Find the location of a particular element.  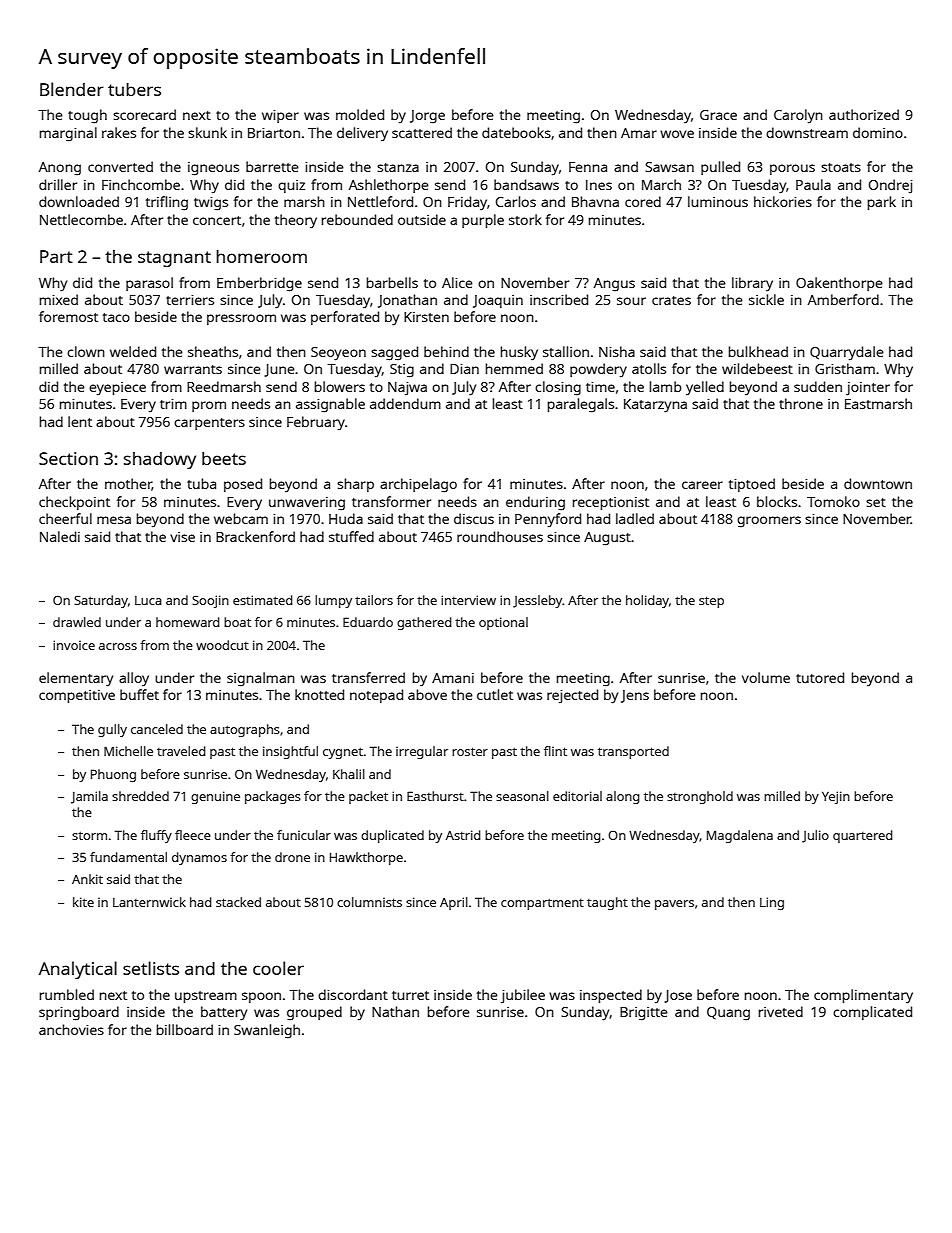

billboard is located at coordinates (185, 1029).
